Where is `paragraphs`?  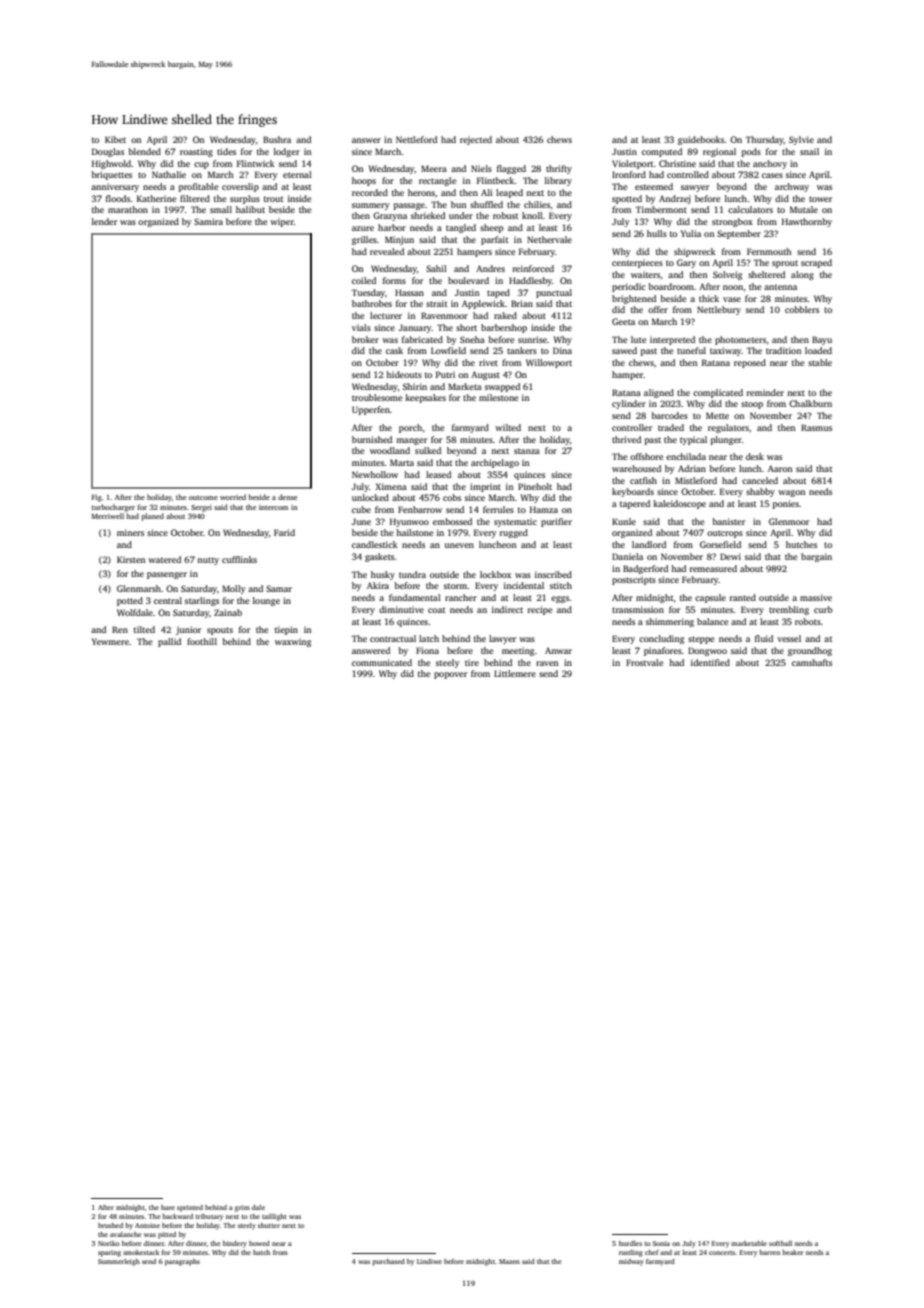 paragraphs is located at coordinates (182, 1262).
